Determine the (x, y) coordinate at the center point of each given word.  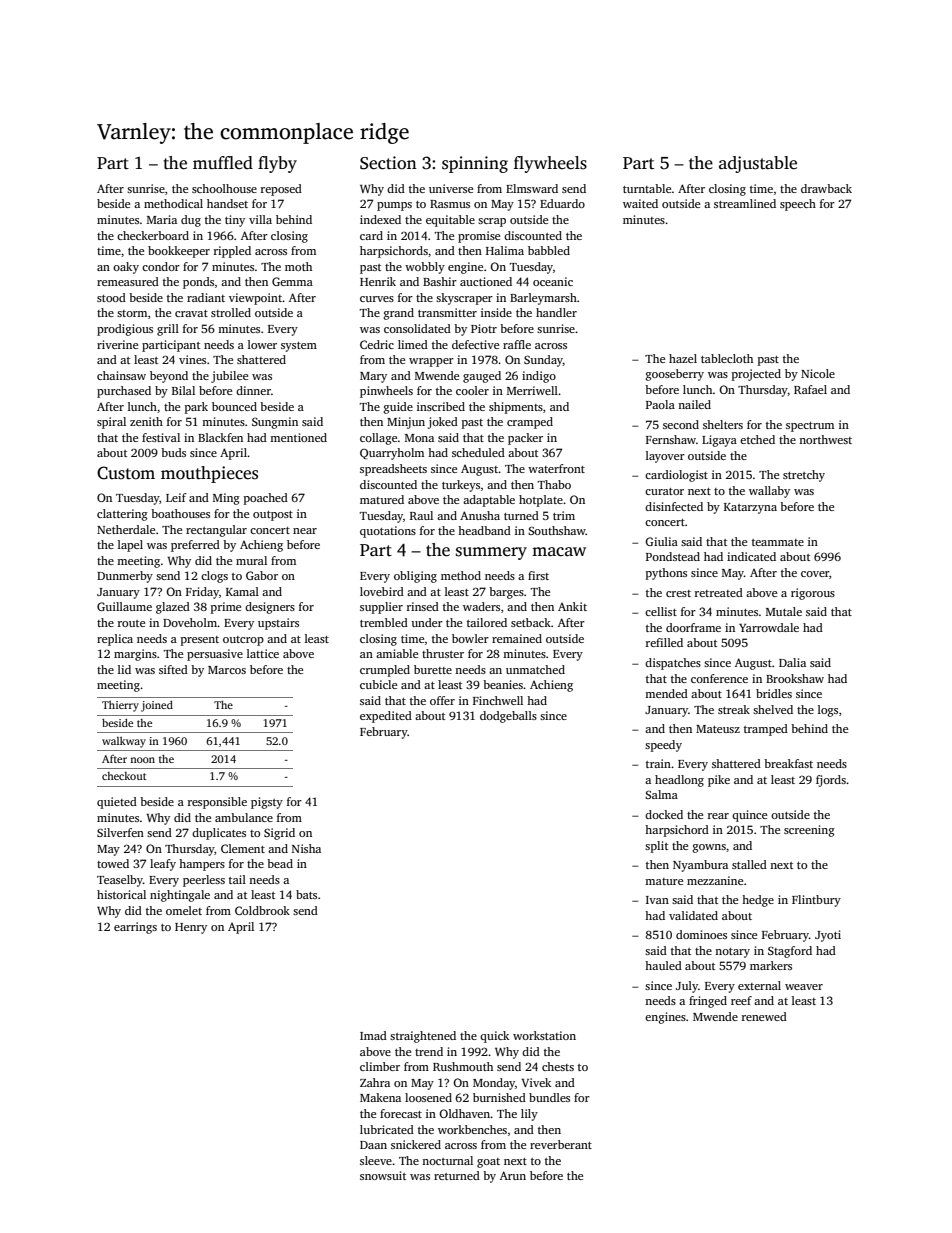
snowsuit (383, 1175)
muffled (223, 163)
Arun (513, 1175)
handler (556, 312)
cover (815, 574)
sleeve (376, 1160)
